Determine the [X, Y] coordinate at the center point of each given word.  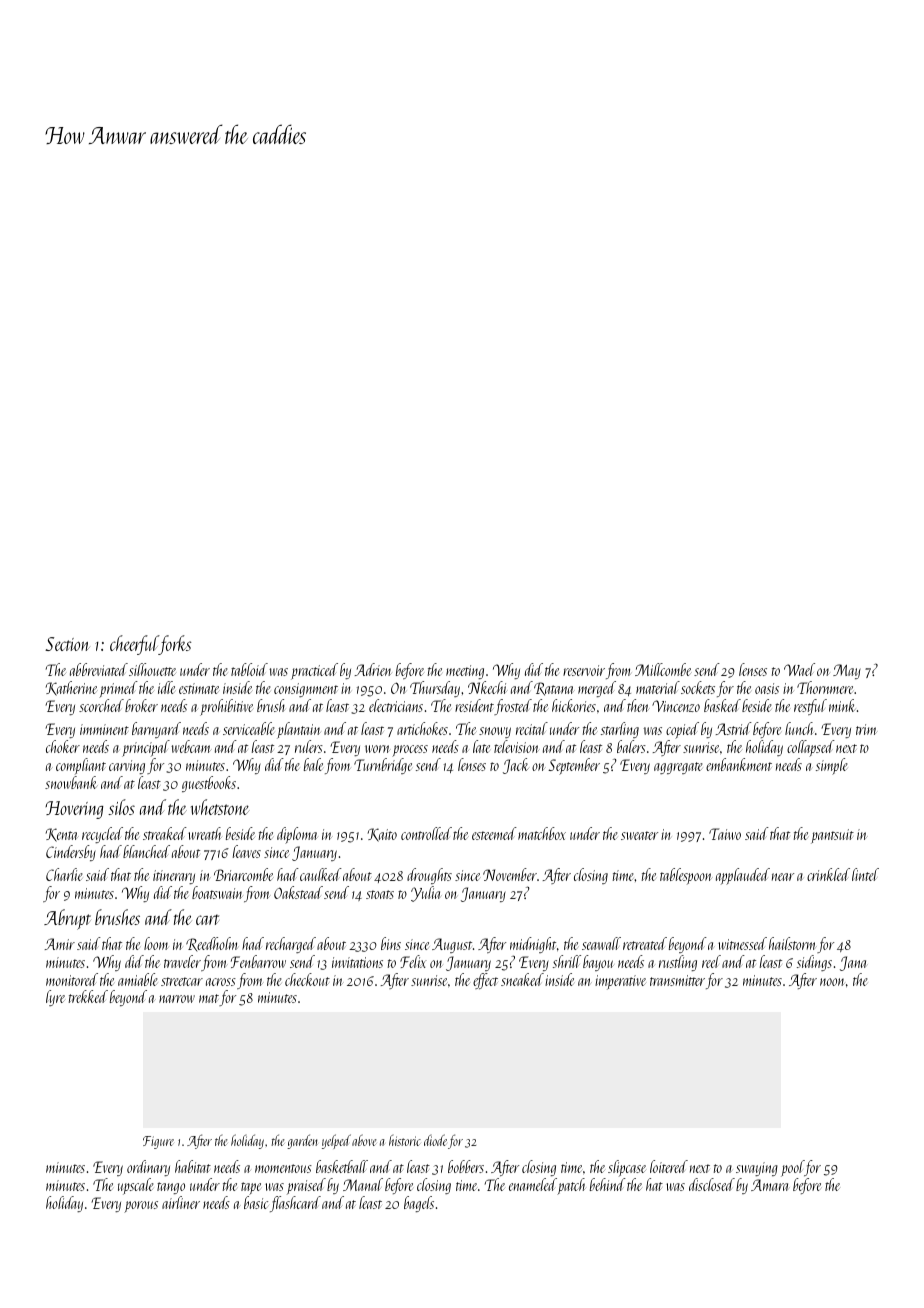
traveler [182, 961]
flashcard [295, 1204]
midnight [533, 945]
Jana [853, 963]
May [847, 671]
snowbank [71, 782]
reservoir [584, 670]
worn [377, 749]
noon [832, 982]
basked [722, 705]
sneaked [522, 979]
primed [118, 689]
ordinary [148, 1168]
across [221, 982]
